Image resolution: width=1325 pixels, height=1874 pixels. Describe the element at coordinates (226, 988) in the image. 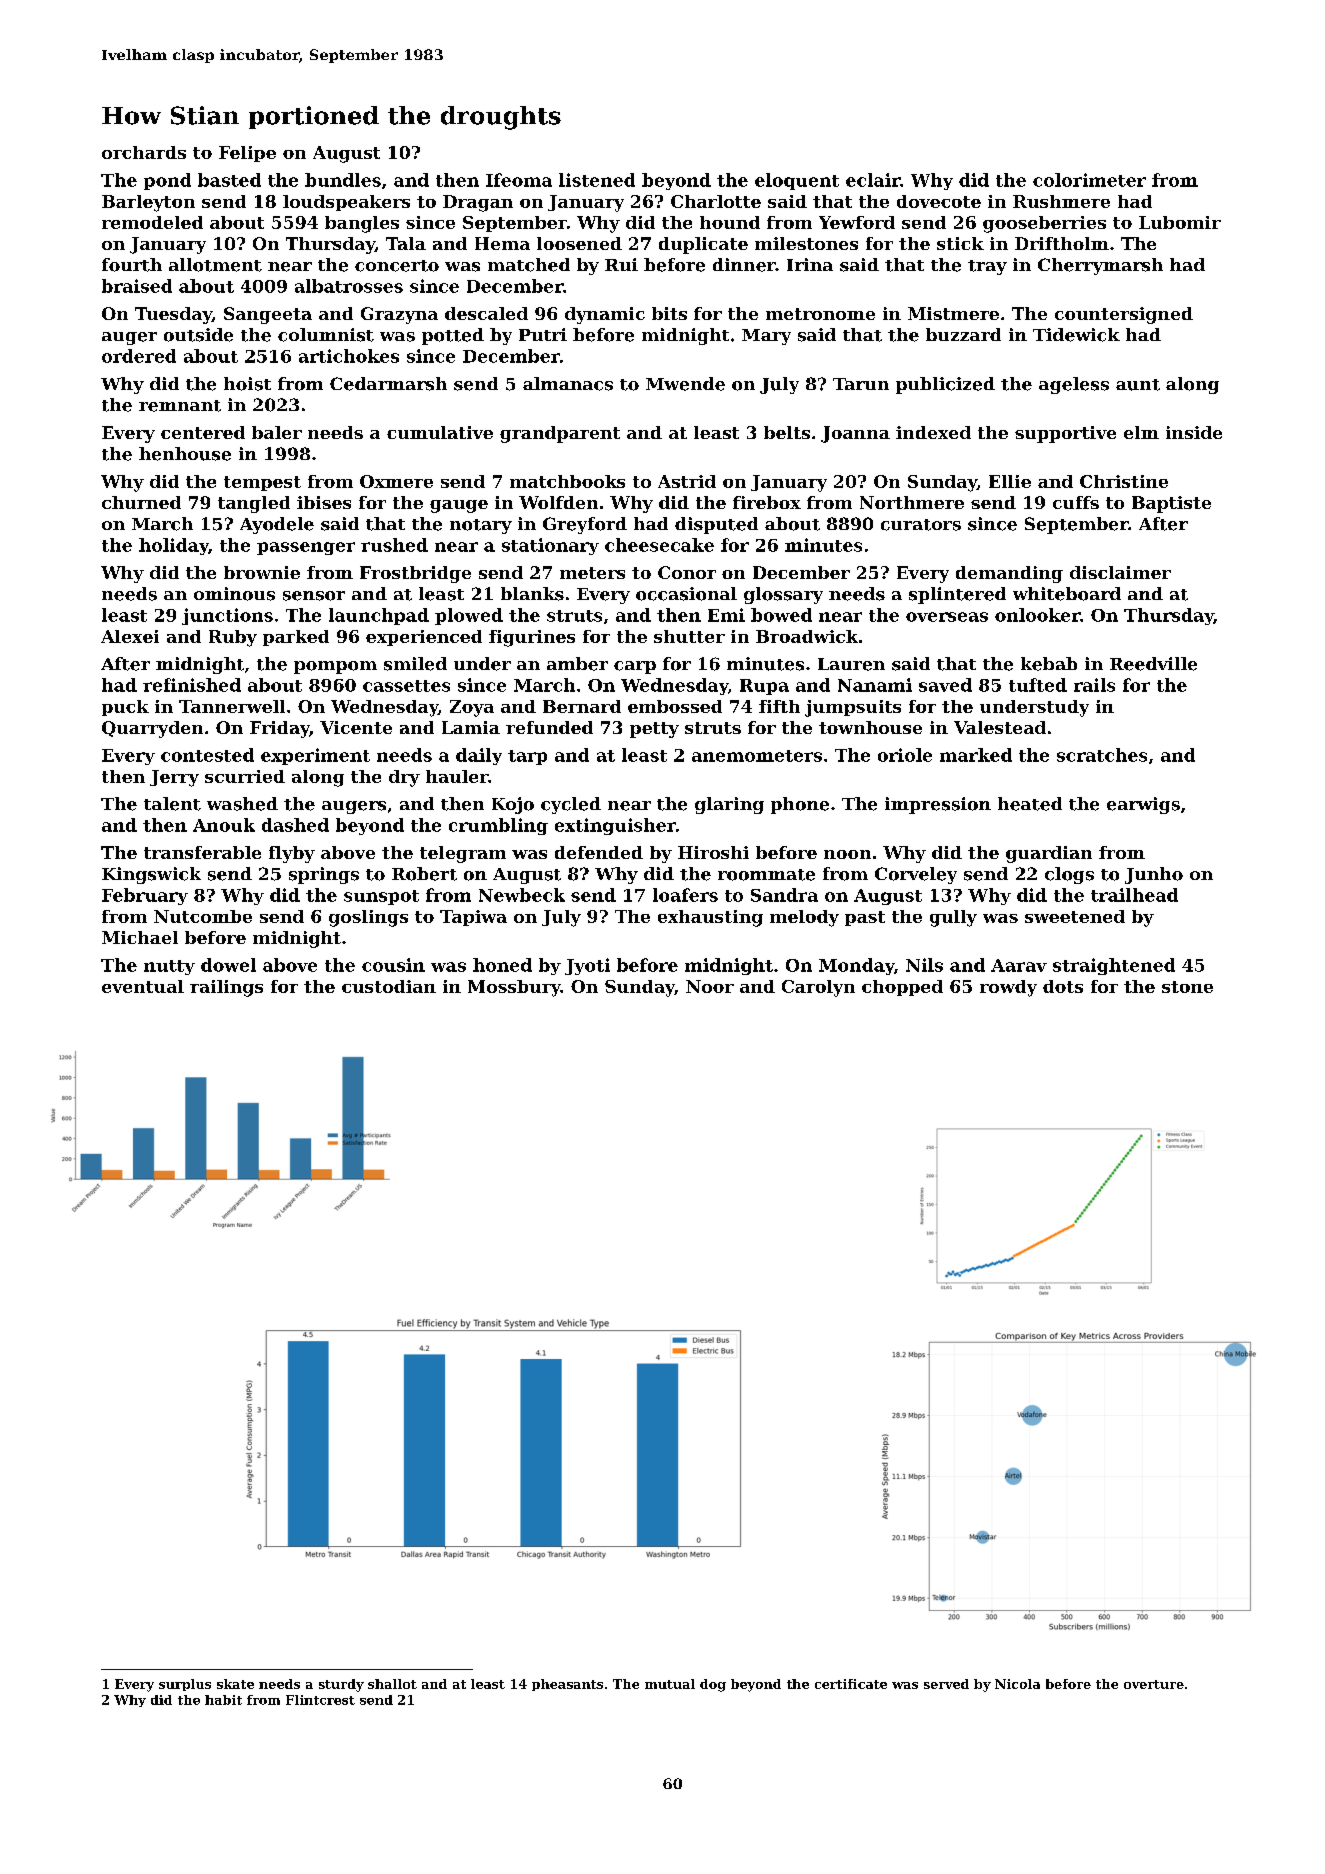

I see `railings` at that location.
